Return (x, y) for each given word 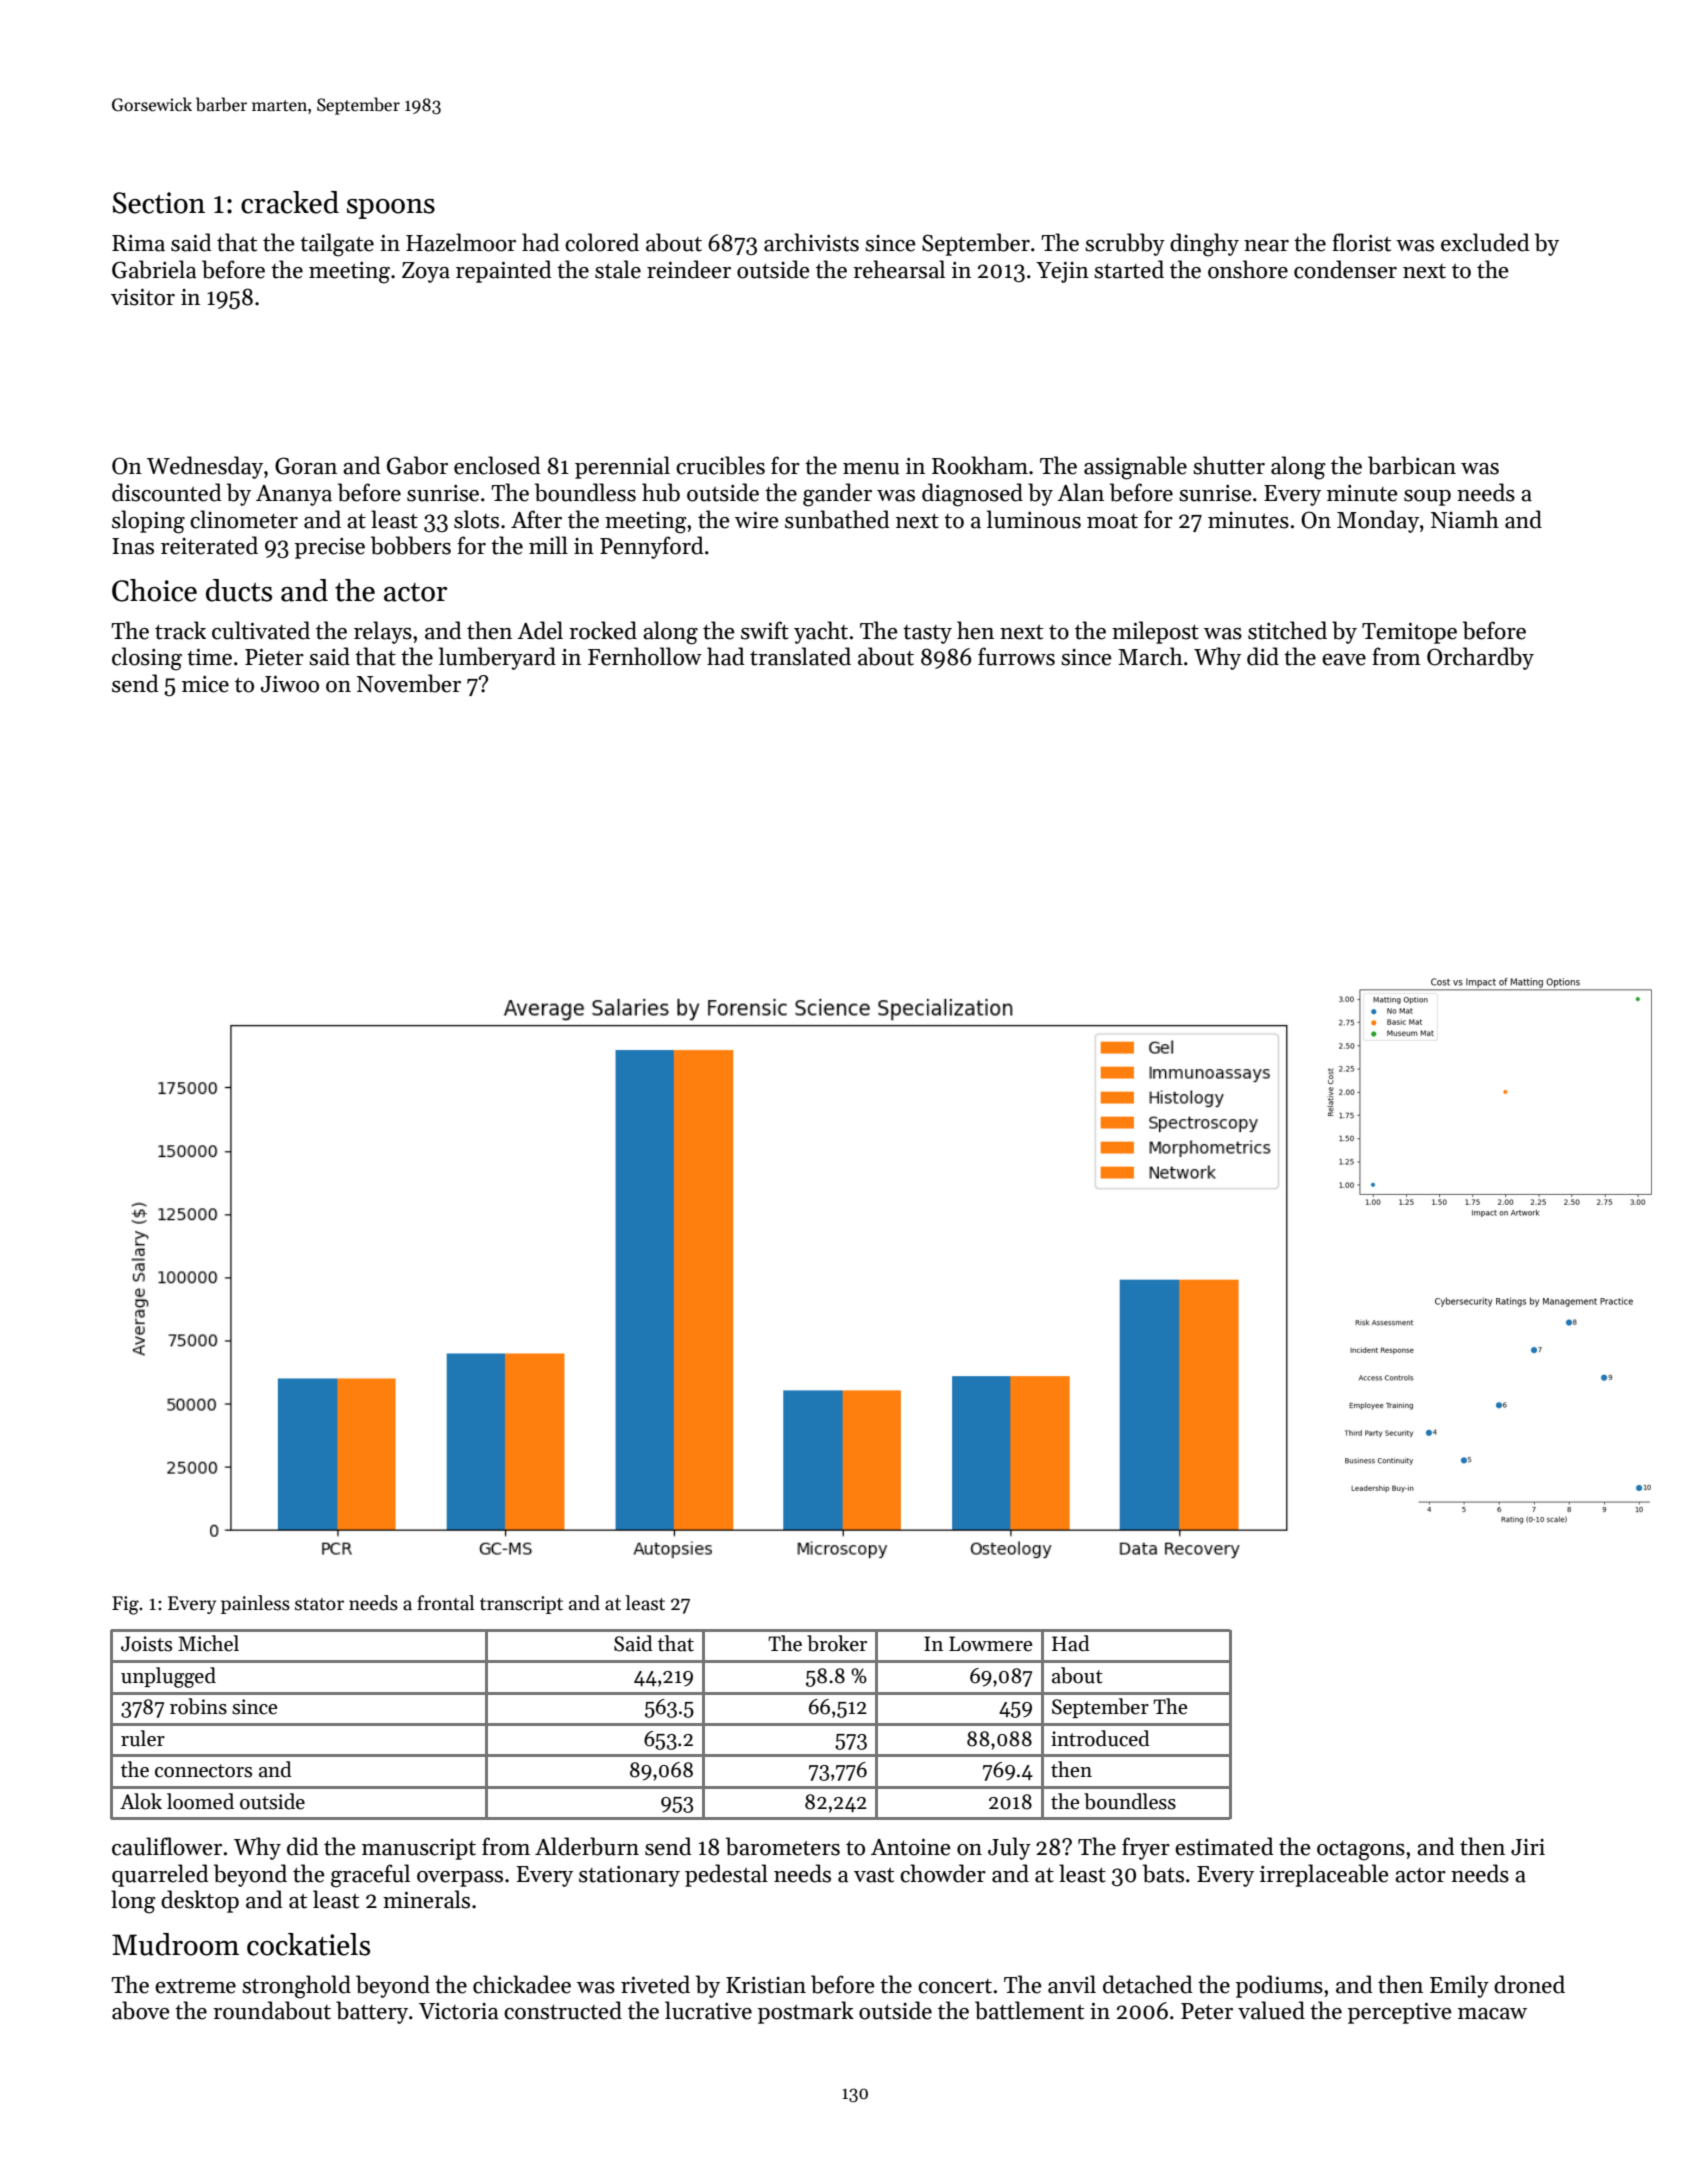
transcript (521, 1605)
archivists (811, 242)
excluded (1485, 242)
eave (1344, 660)
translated (800, 656)
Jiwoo (290, 684)
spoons (391, 209)
